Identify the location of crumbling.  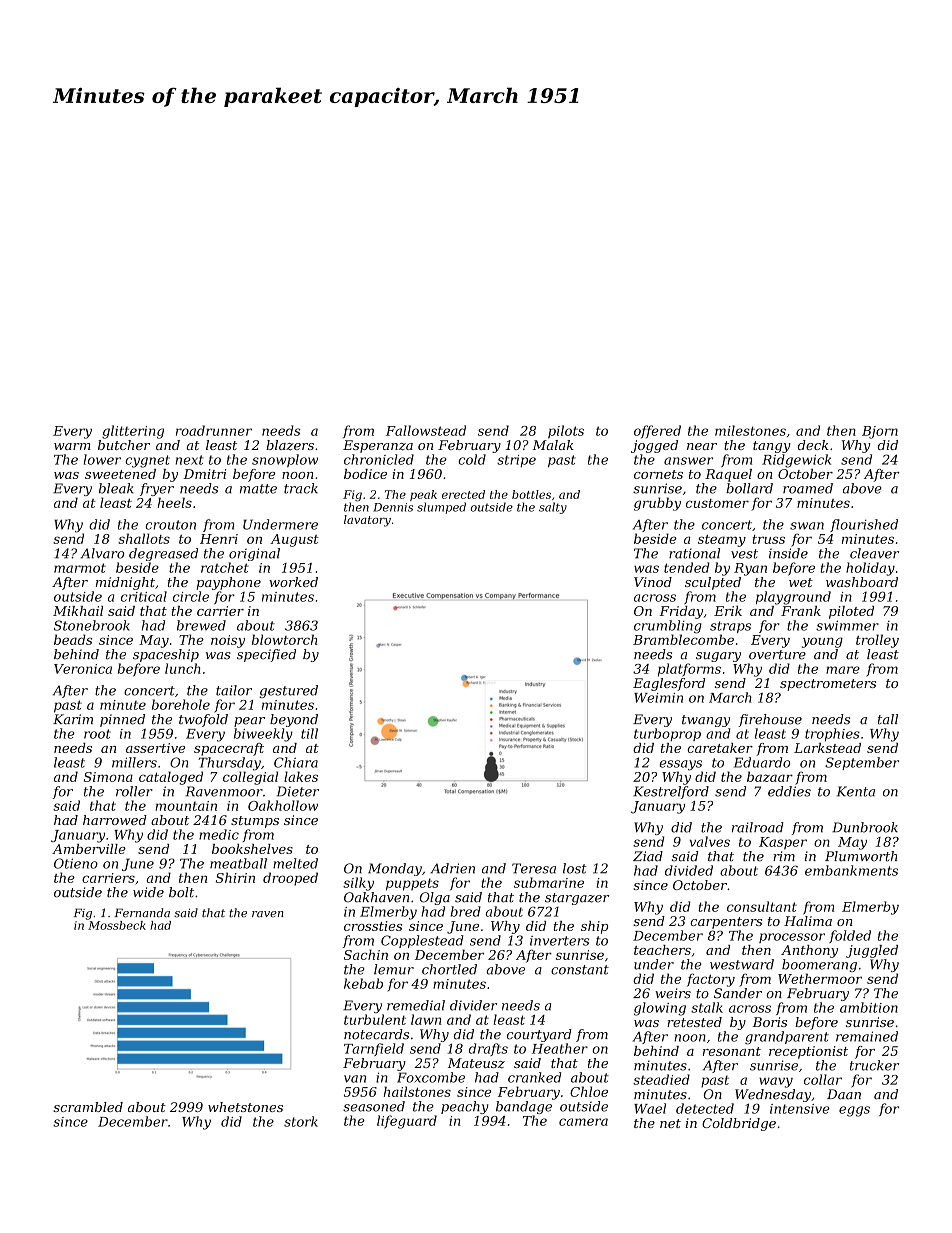
(668, 627).
